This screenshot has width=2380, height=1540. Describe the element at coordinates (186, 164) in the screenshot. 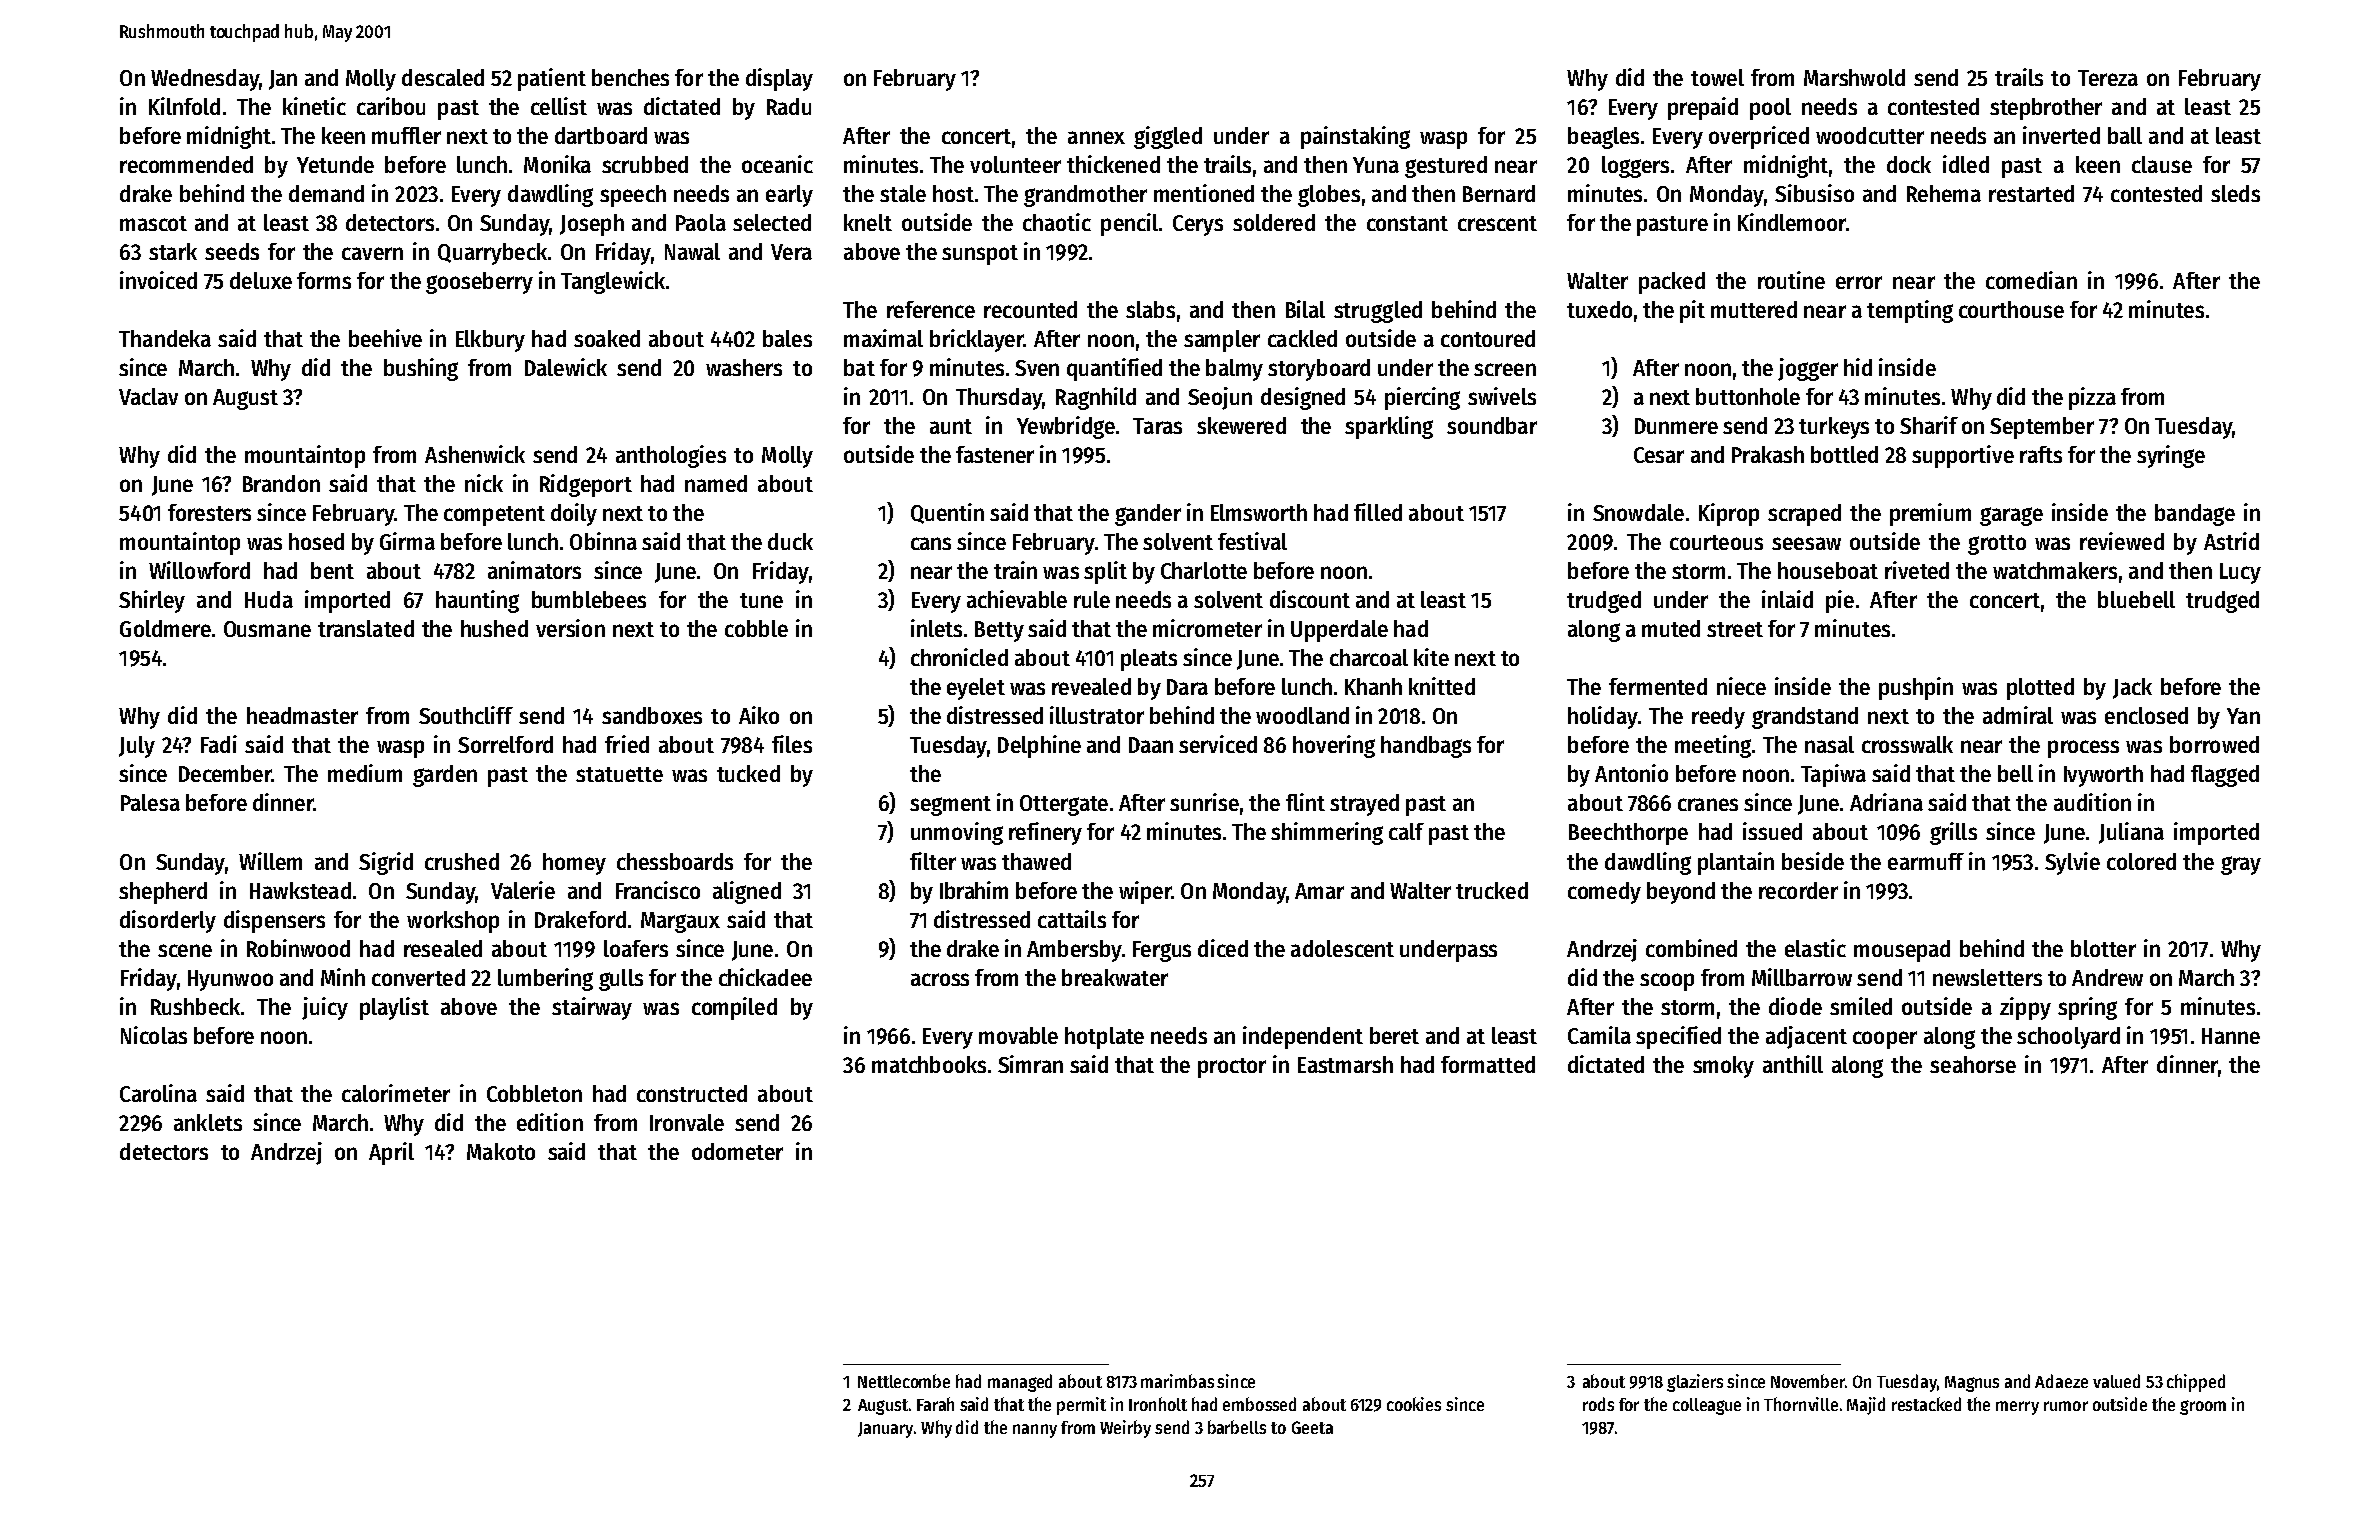

I see `recommended` at that location.
